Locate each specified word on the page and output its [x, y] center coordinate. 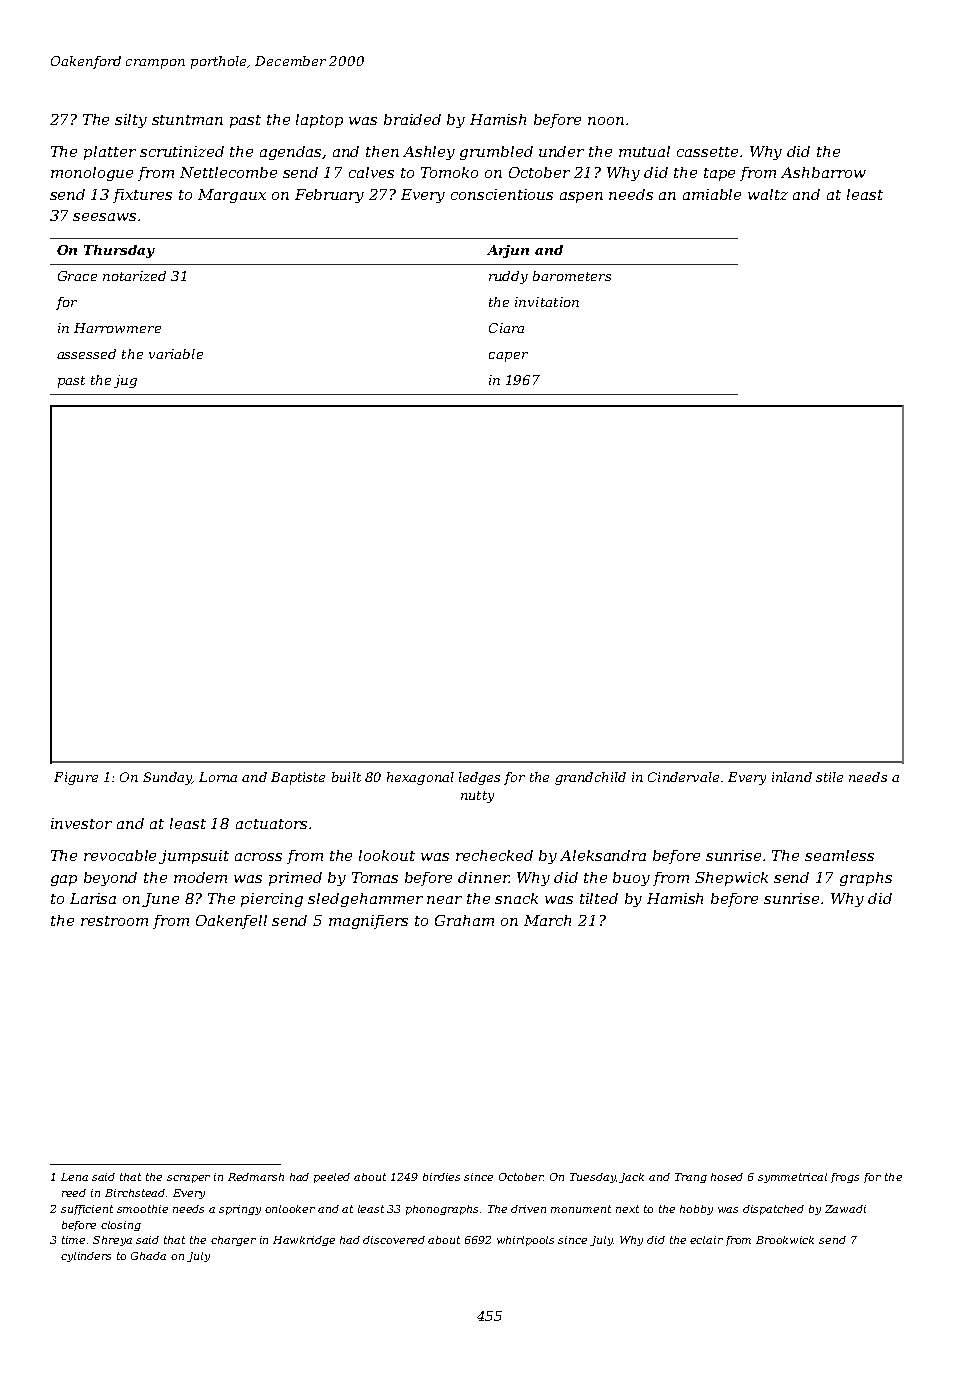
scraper [188, 1179]
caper [508, 357]
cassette [707, 152]
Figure [76, 778]
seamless [839, 855]
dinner [483, 877]
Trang [691, 1178]
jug [125, 381]
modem [200, 877]
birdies [441, 1177]
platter [110, 153]
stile [829, 777]
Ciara [506, 328]
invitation [547, 302]
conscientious [502, 194]
